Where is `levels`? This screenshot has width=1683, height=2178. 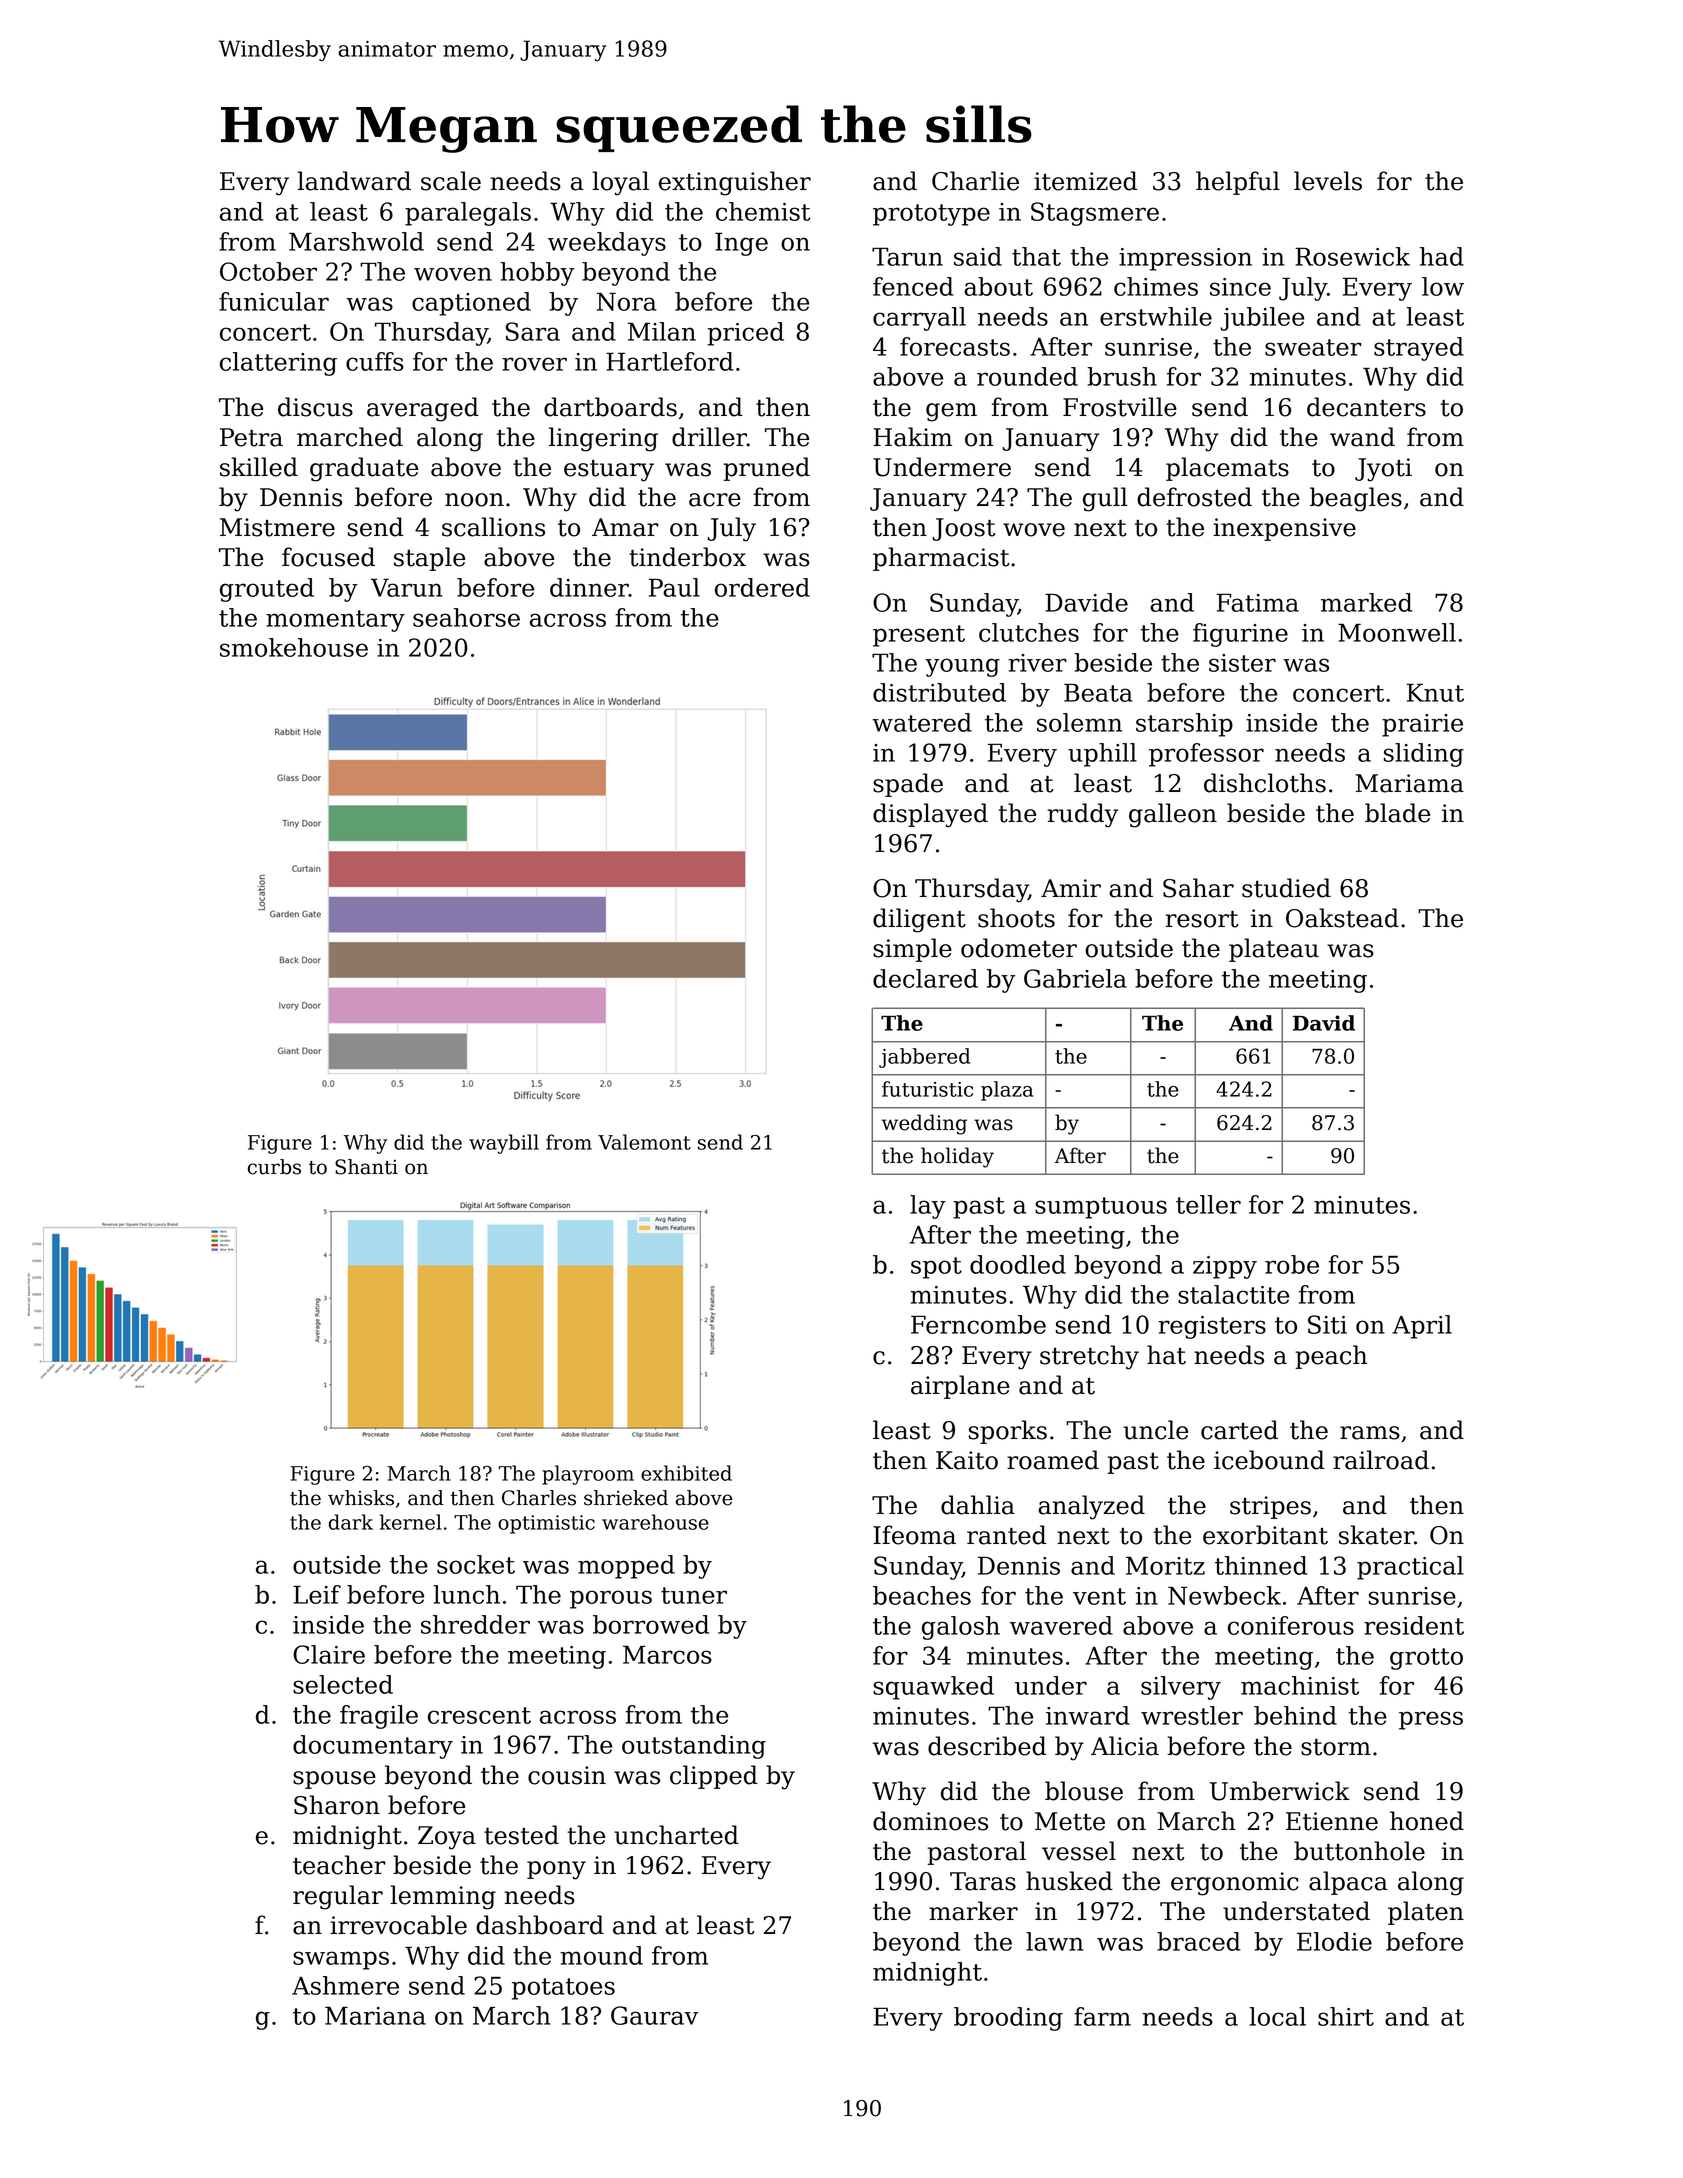
levels is located at coordinates (1328, 181).
